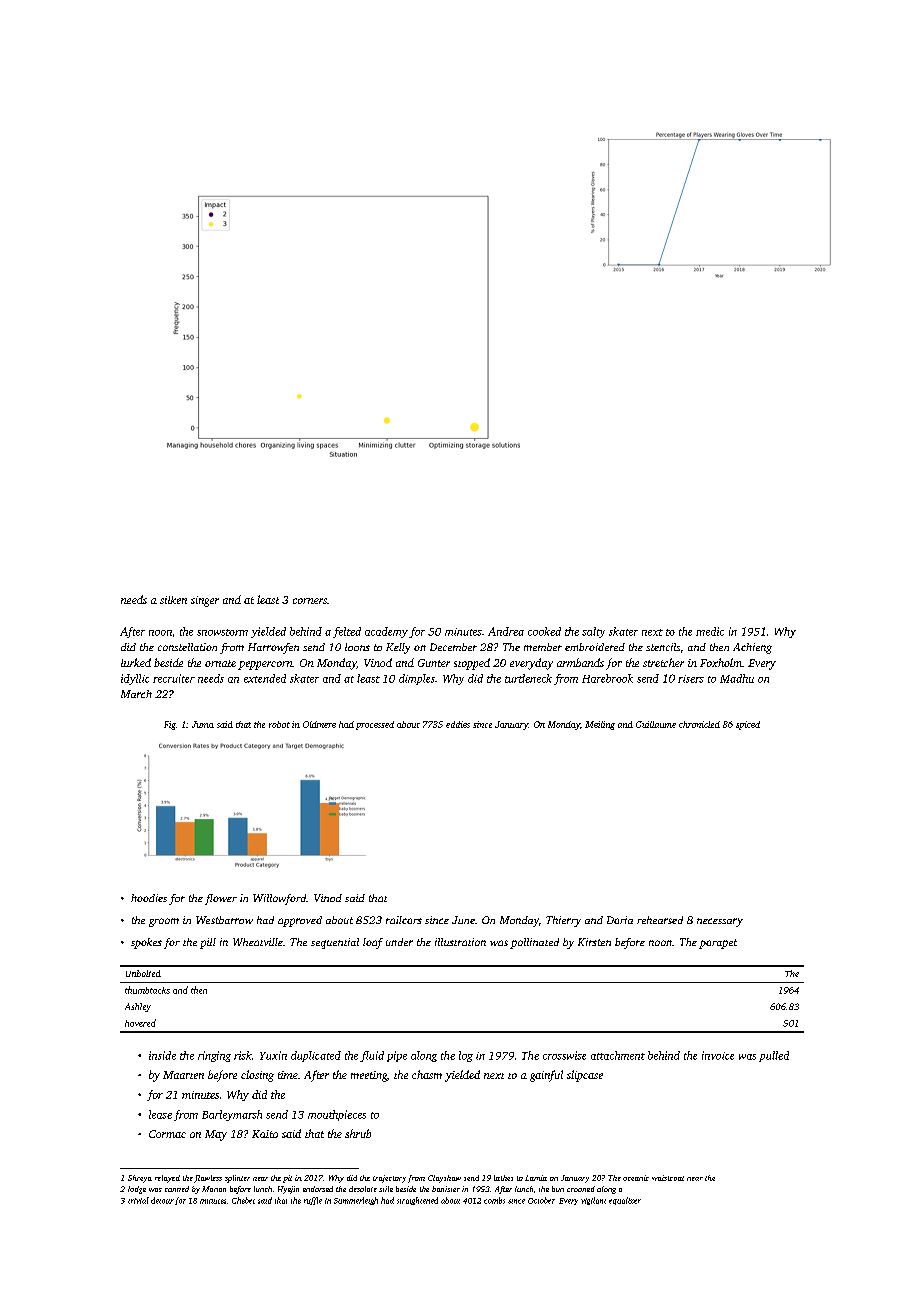  Describe the element at coordinates (138, 1007) in the screenshot. I see `Ashley` at that location.
